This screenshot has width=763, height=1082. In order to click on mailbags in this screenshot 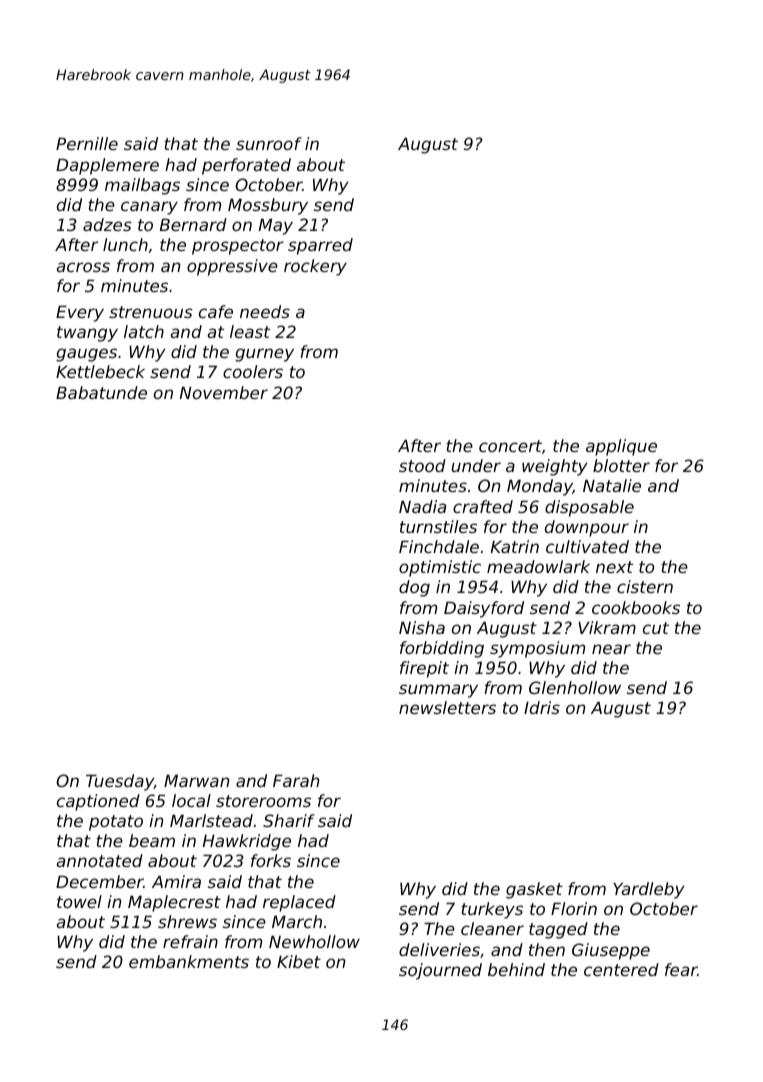, I will do `click(142, 186)`.
